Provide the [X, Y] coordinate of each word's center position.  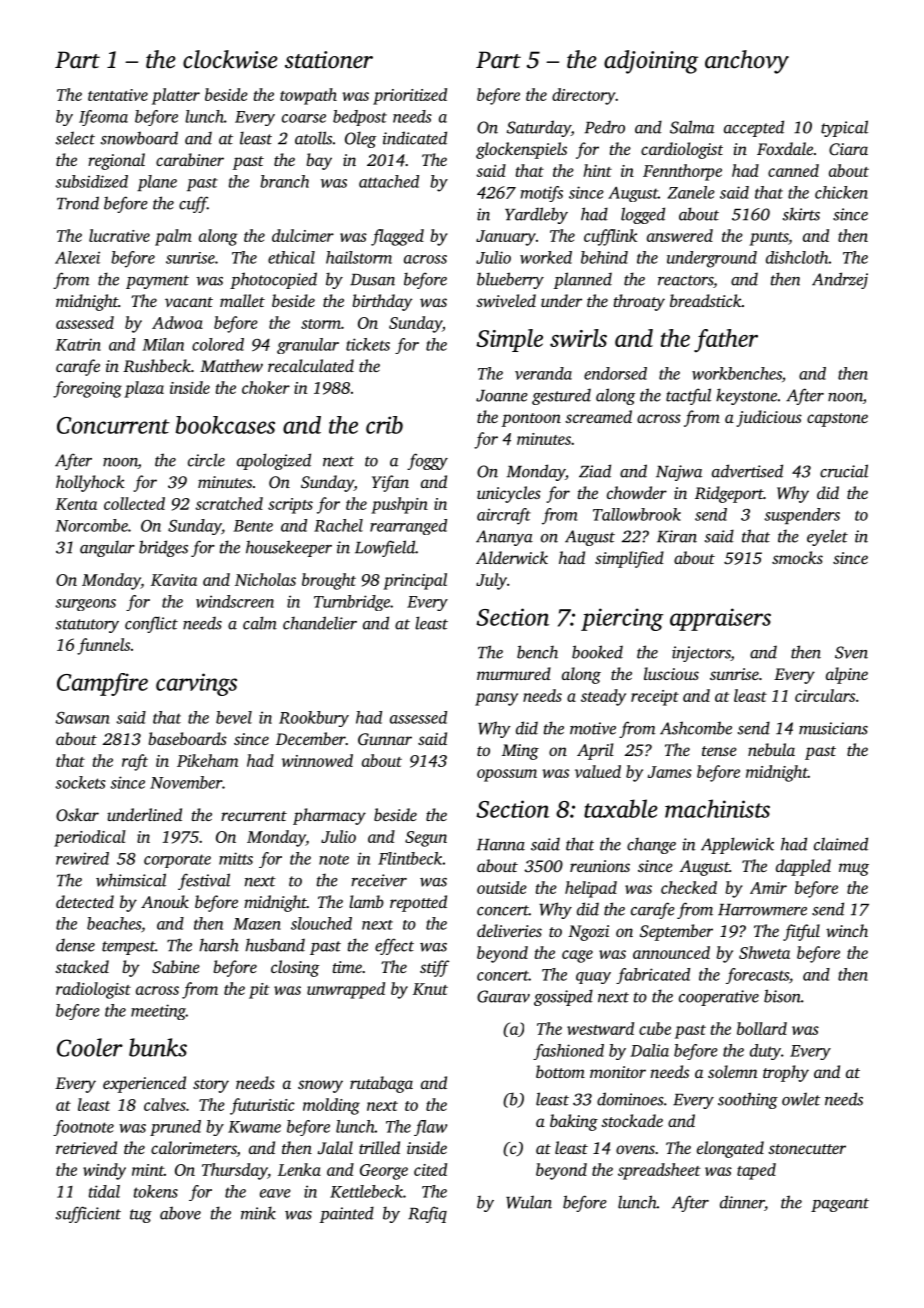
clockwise [230, 59]
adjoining [651, 62]
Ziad [595, 471]
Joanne [502, 396]
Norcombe [92, 525]
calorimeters [194, 1149]
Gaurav [503, 996]
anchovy [747, 62]
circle [206, 460]
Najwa [679, 473]
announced [671, 952]
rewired [82, 858]
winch [847, 930]
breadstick [706, 300]
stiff [434, 968]
